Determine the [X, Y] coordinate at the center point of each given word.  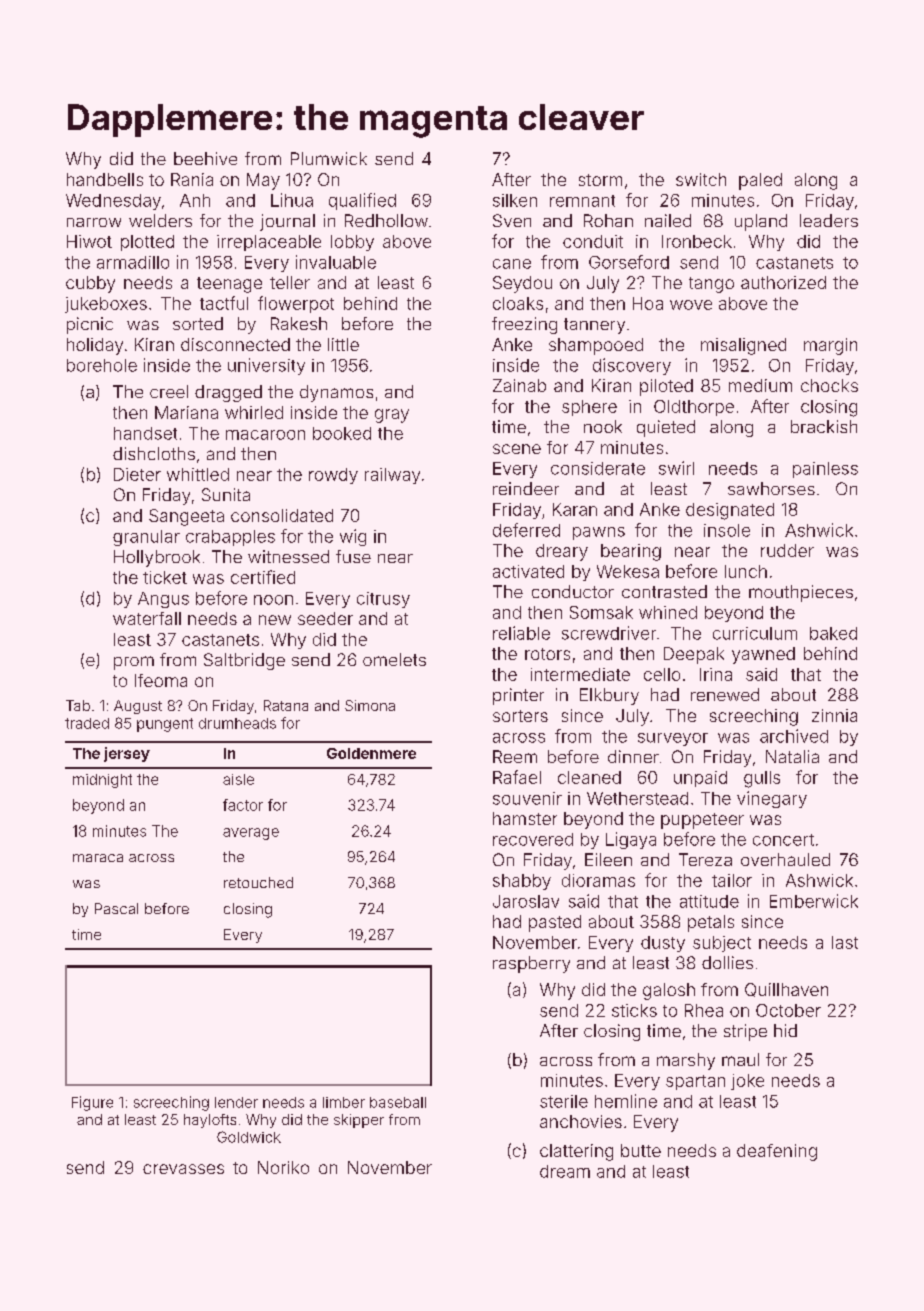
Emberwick [814, 901]
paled [760, 181]
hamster [525, 818]
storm [600, 180]
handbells [105, 179]
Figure [92, 1103]
